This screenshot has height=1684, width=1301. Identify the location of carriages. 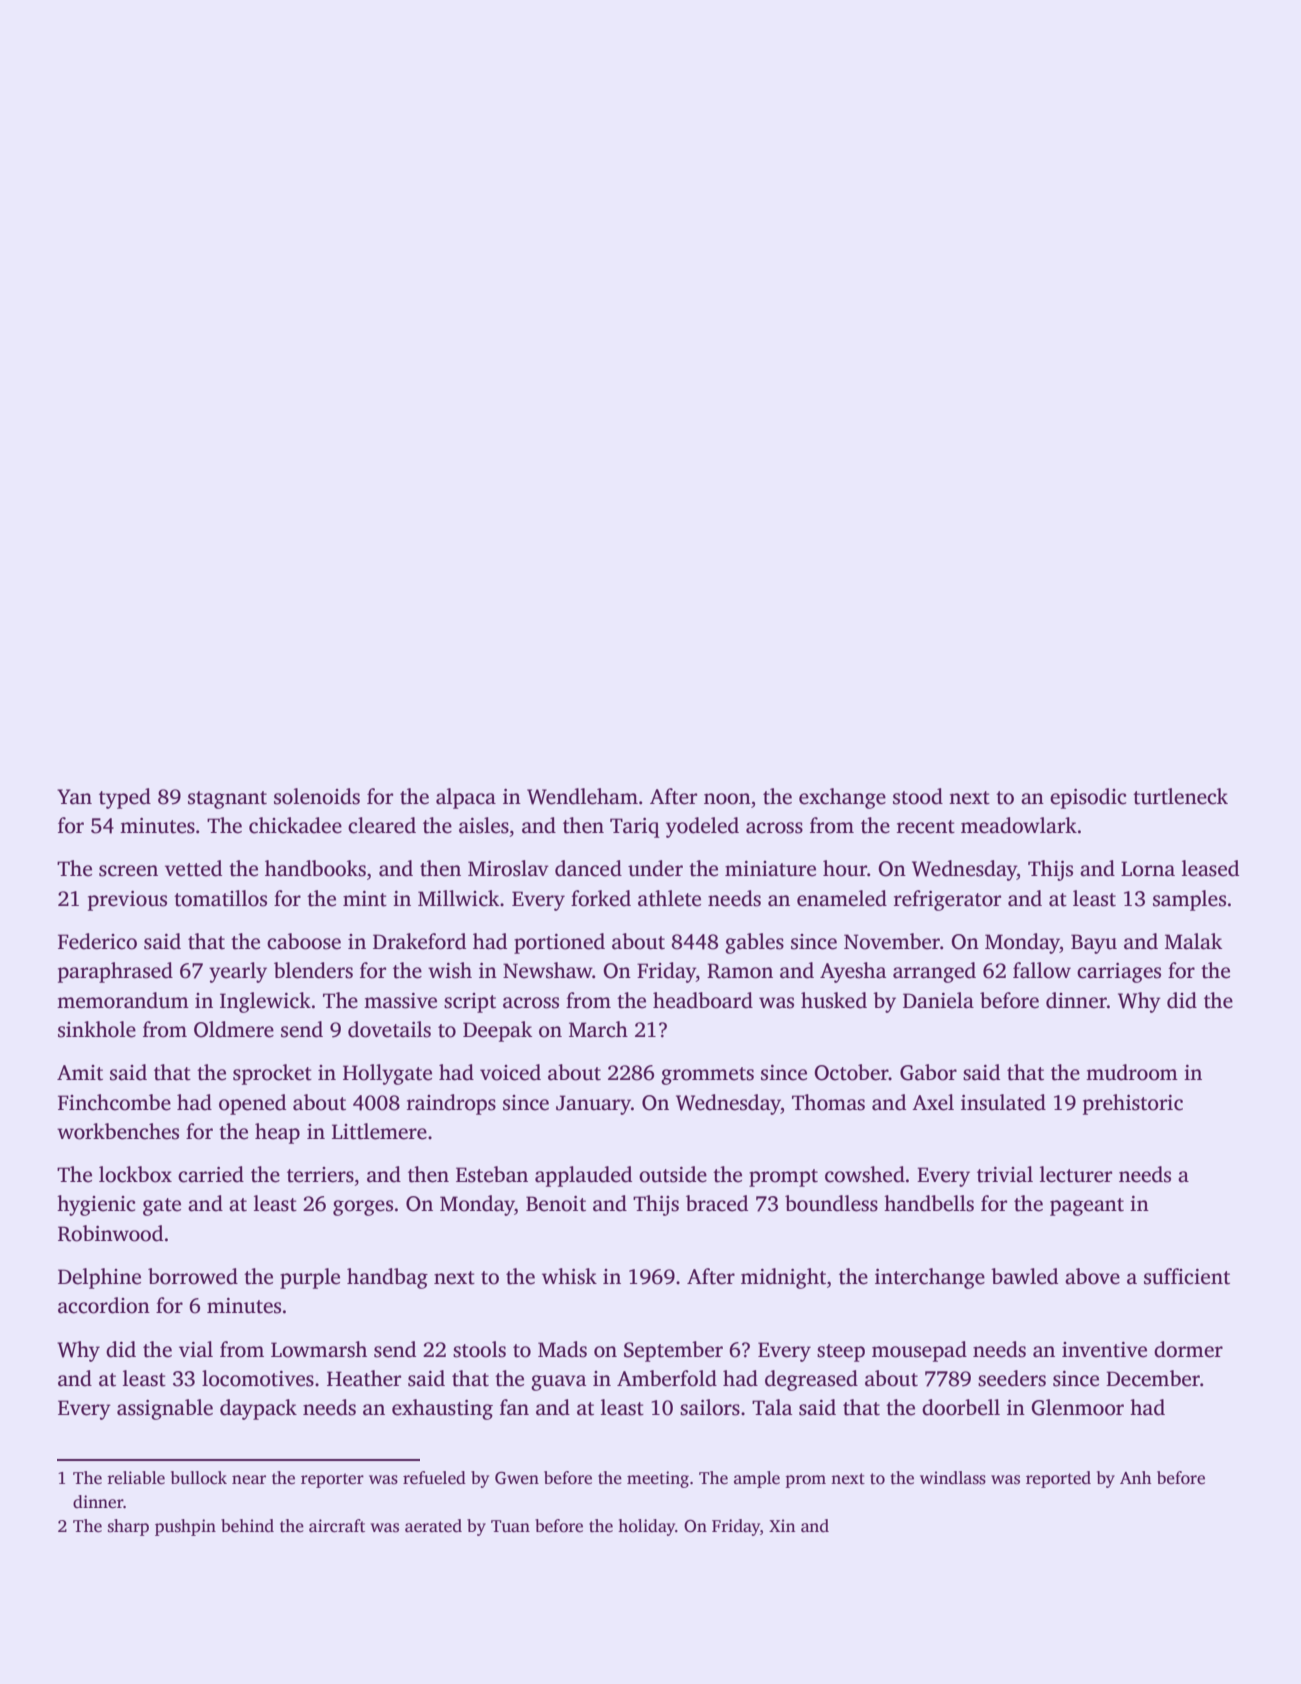
(1119, 973).
